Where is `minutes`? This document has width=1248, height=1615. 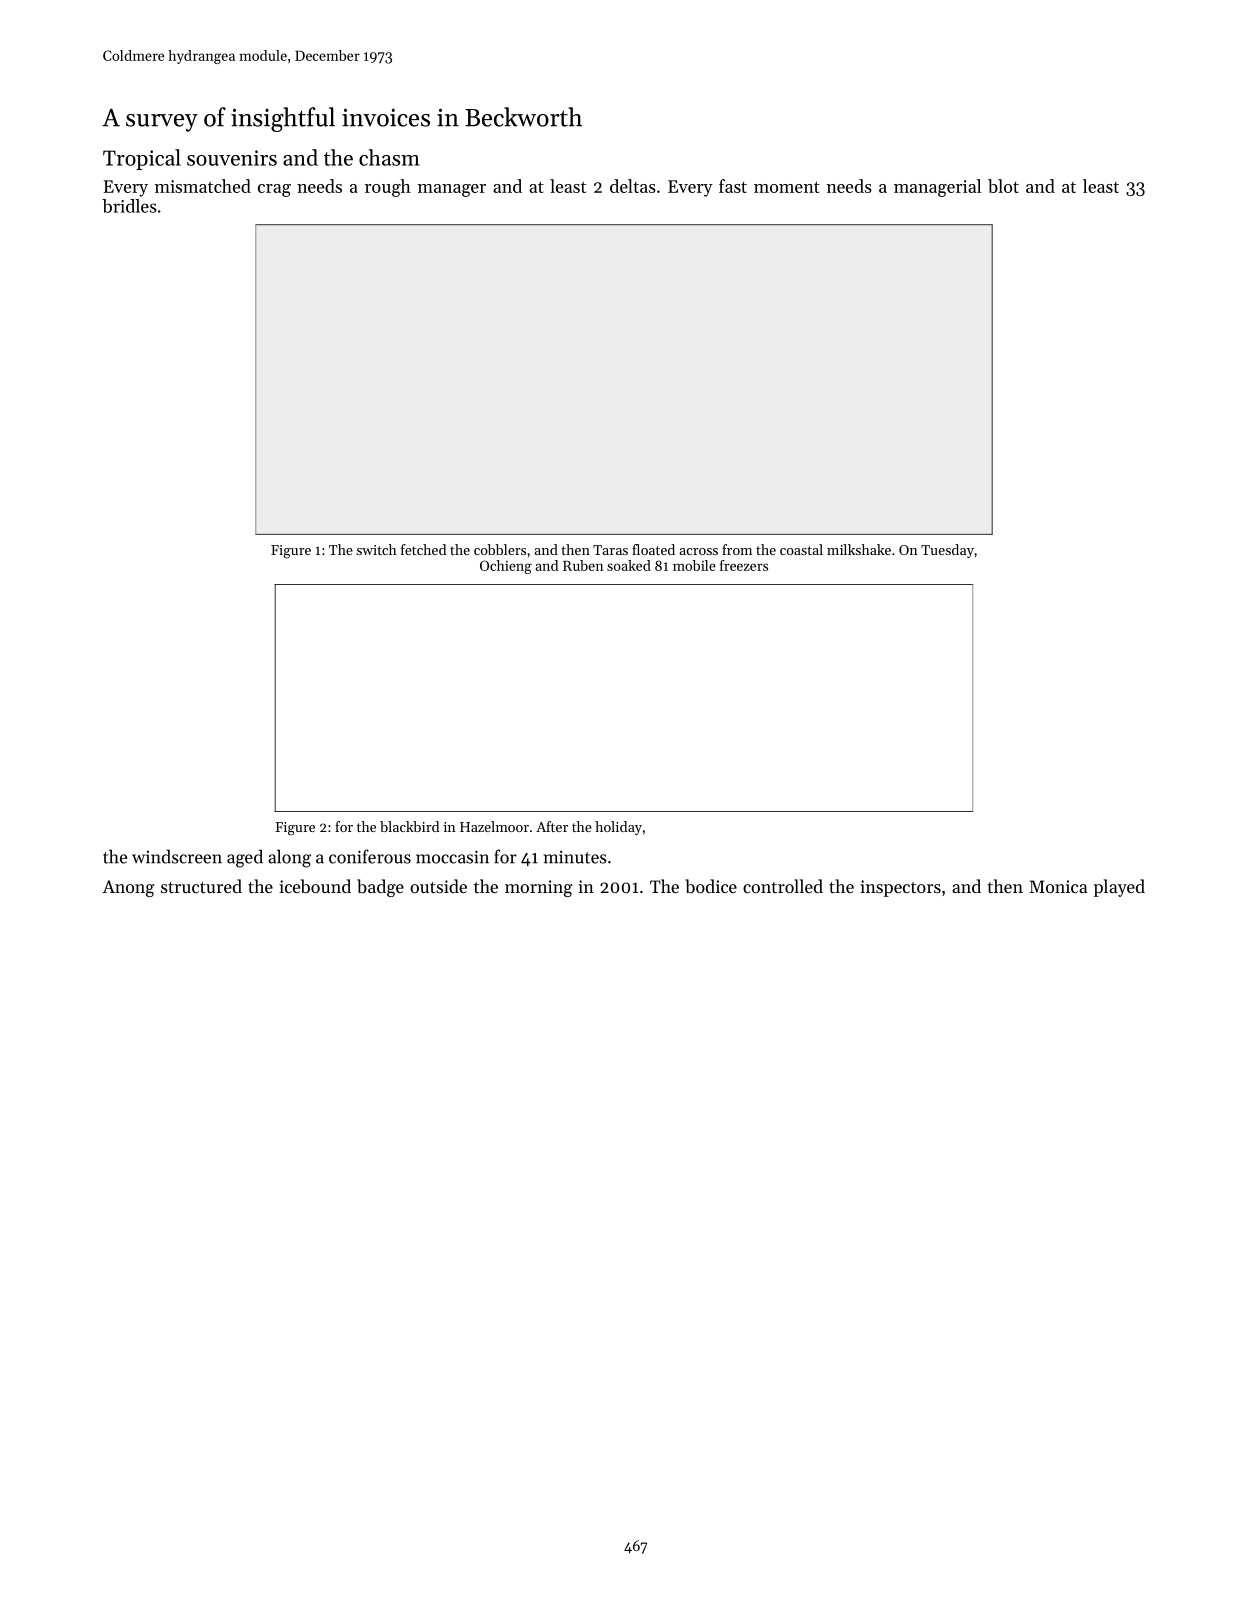
minutes is located at coordinates (575, 857).
